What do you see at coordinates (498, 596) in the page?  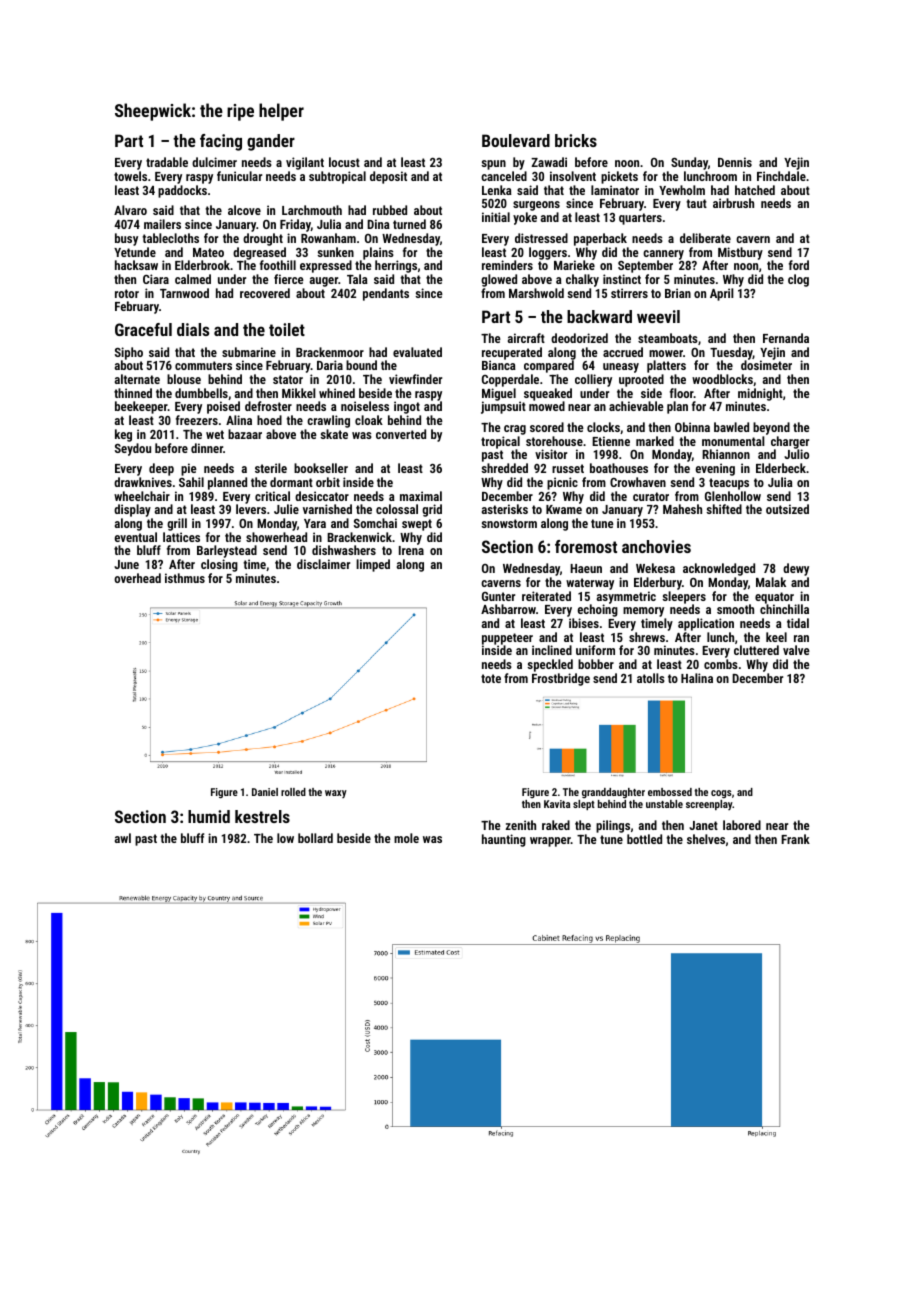 I see `Gunter` at bounding box center [498, 596].
